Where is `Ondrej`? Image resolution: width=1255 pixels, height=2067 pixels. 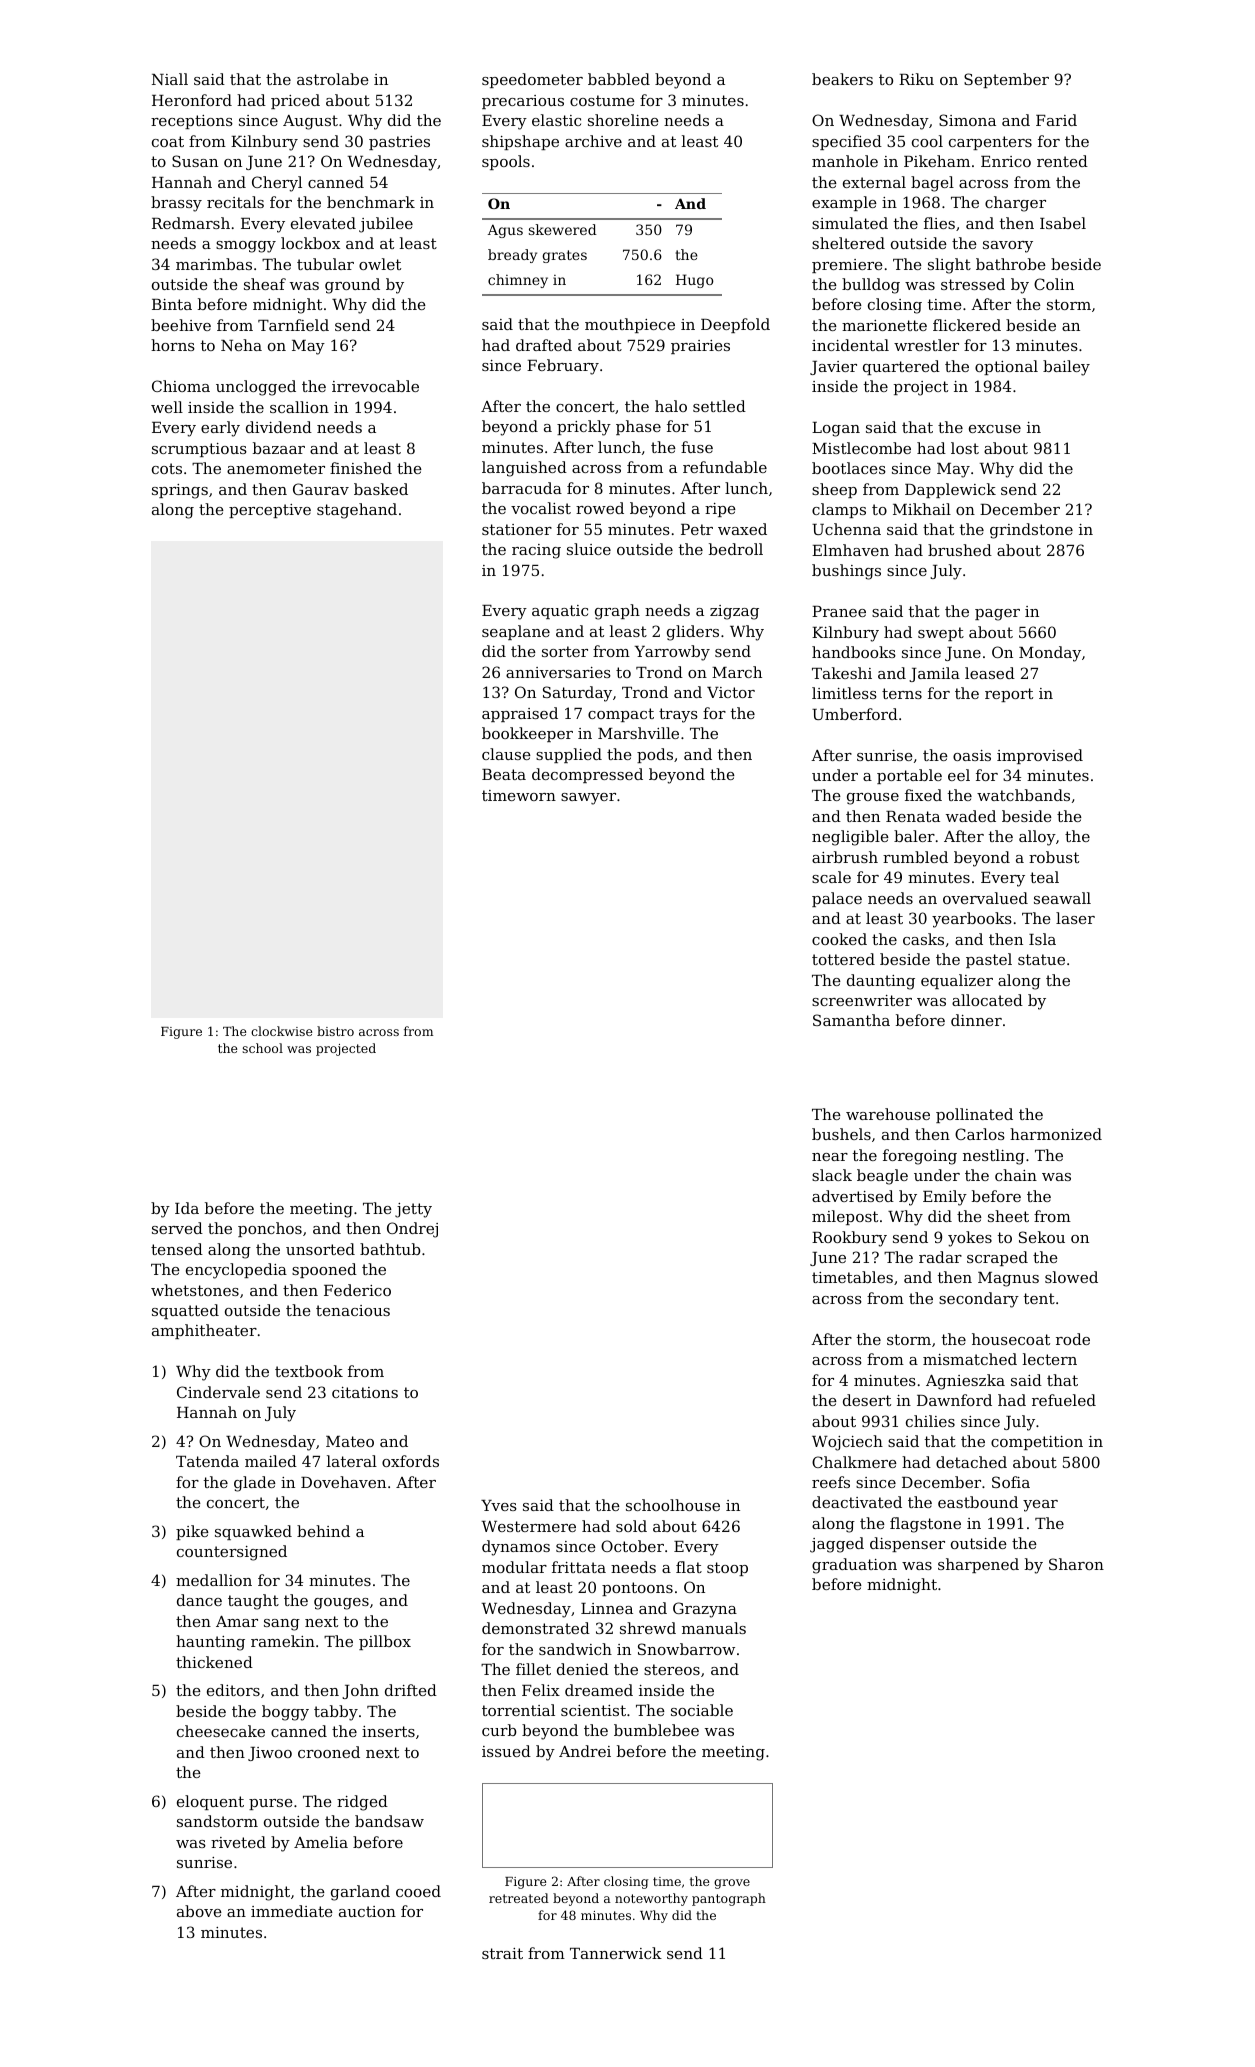
Ondrej is located at coordinates (412, 1230).
